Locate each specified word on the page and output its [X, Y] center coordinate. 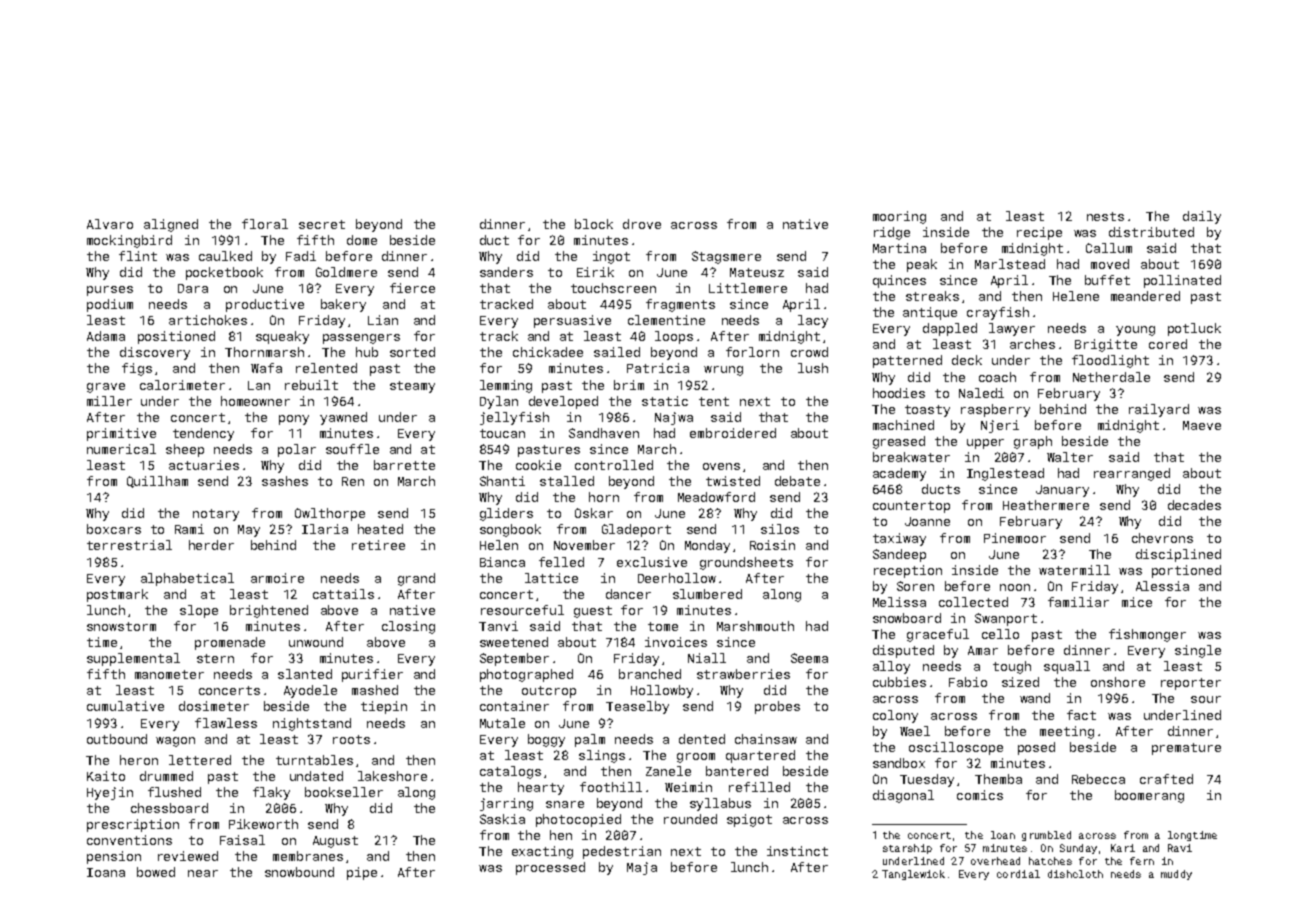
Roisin [772, 545]
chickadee [548, 352]
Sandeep [899, 555]
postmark [117, 595]
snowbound [299, 872]
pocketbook [224, 273]
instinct [797, 851]
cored [1168, 344]
